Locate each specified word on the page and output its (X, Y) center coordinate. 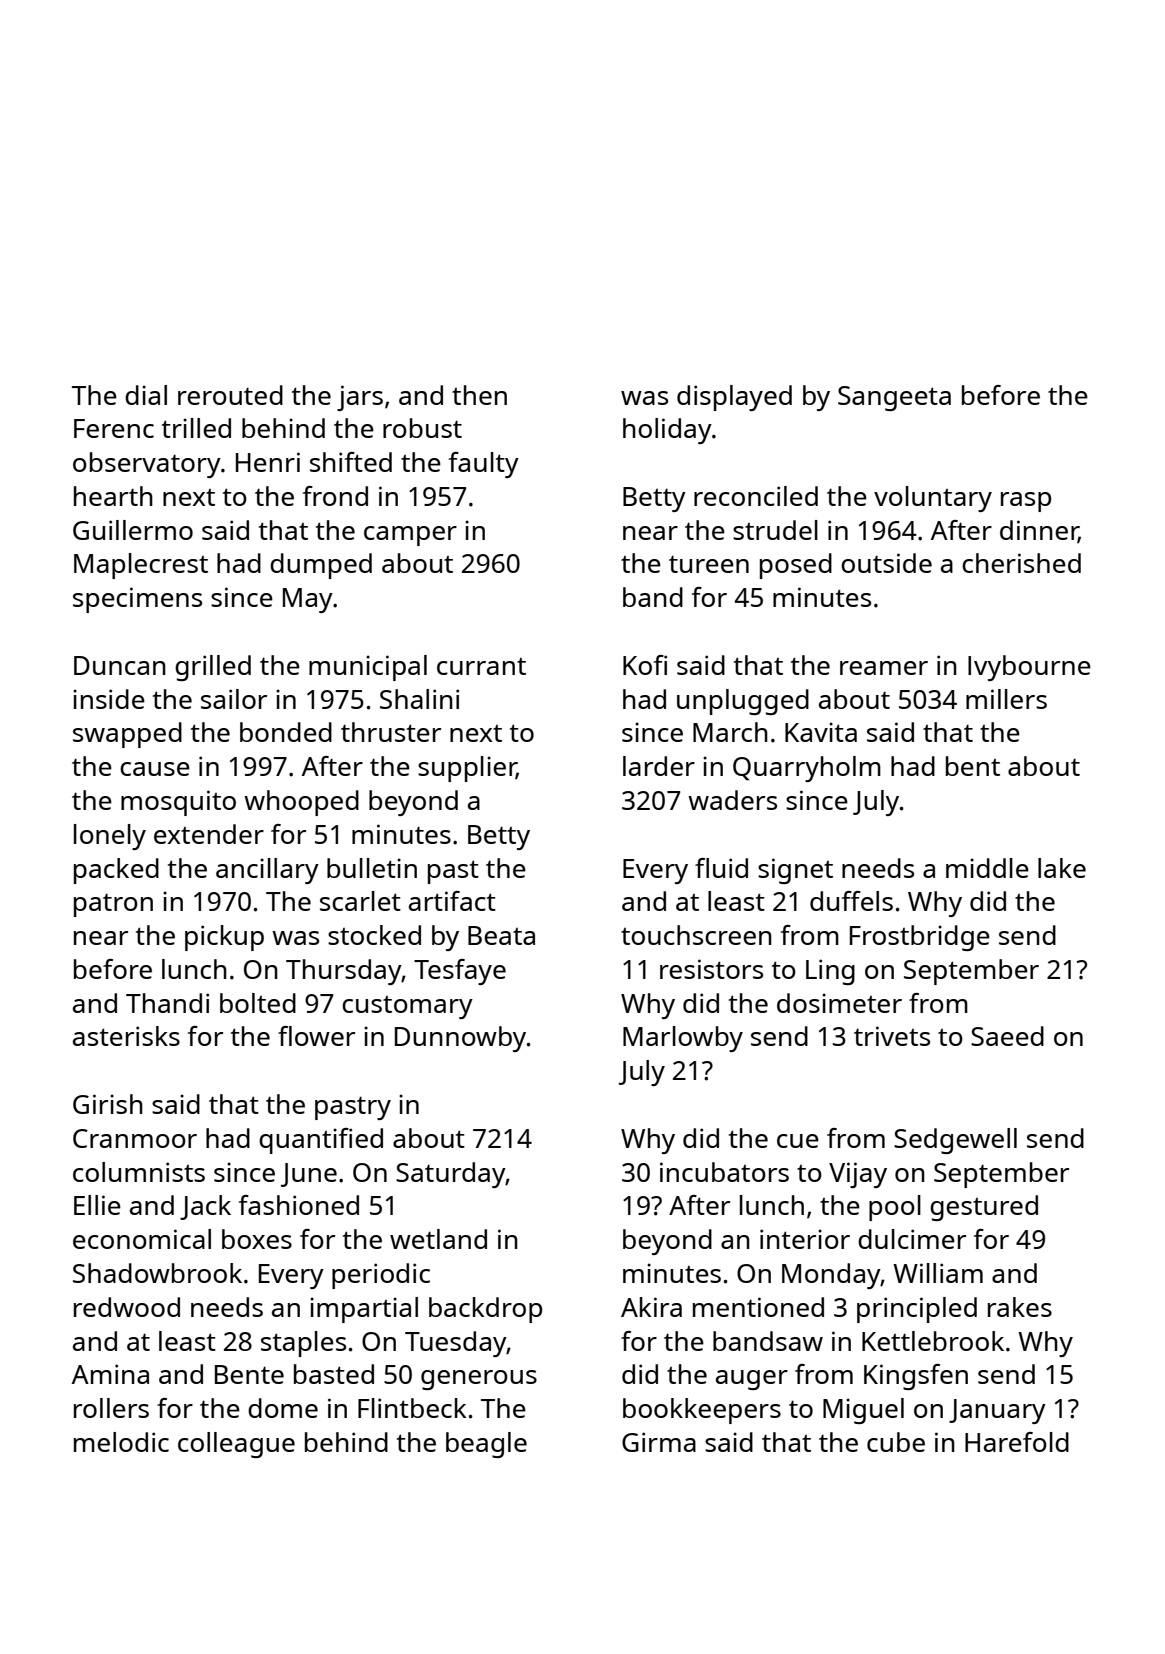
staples (303, 1344)
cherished (1021, 563)
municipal (368, 668)
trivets (892, 1036)
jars (360, 398)
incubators (724, 1172)
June (309, 1175)
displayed (734, 398)
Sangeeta (894, 398)
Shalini (419, 699)
